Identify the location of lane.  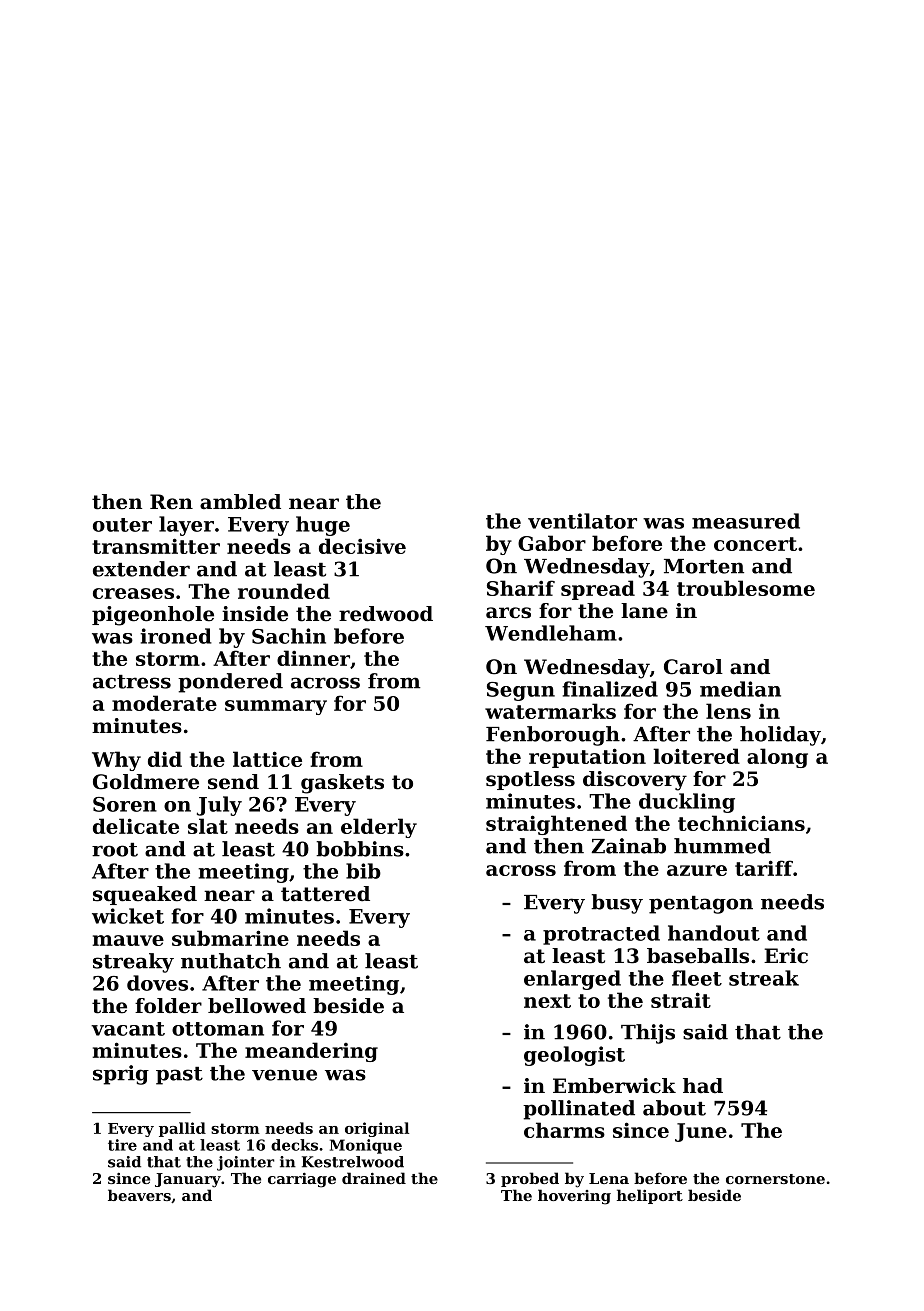
(644, 611).
